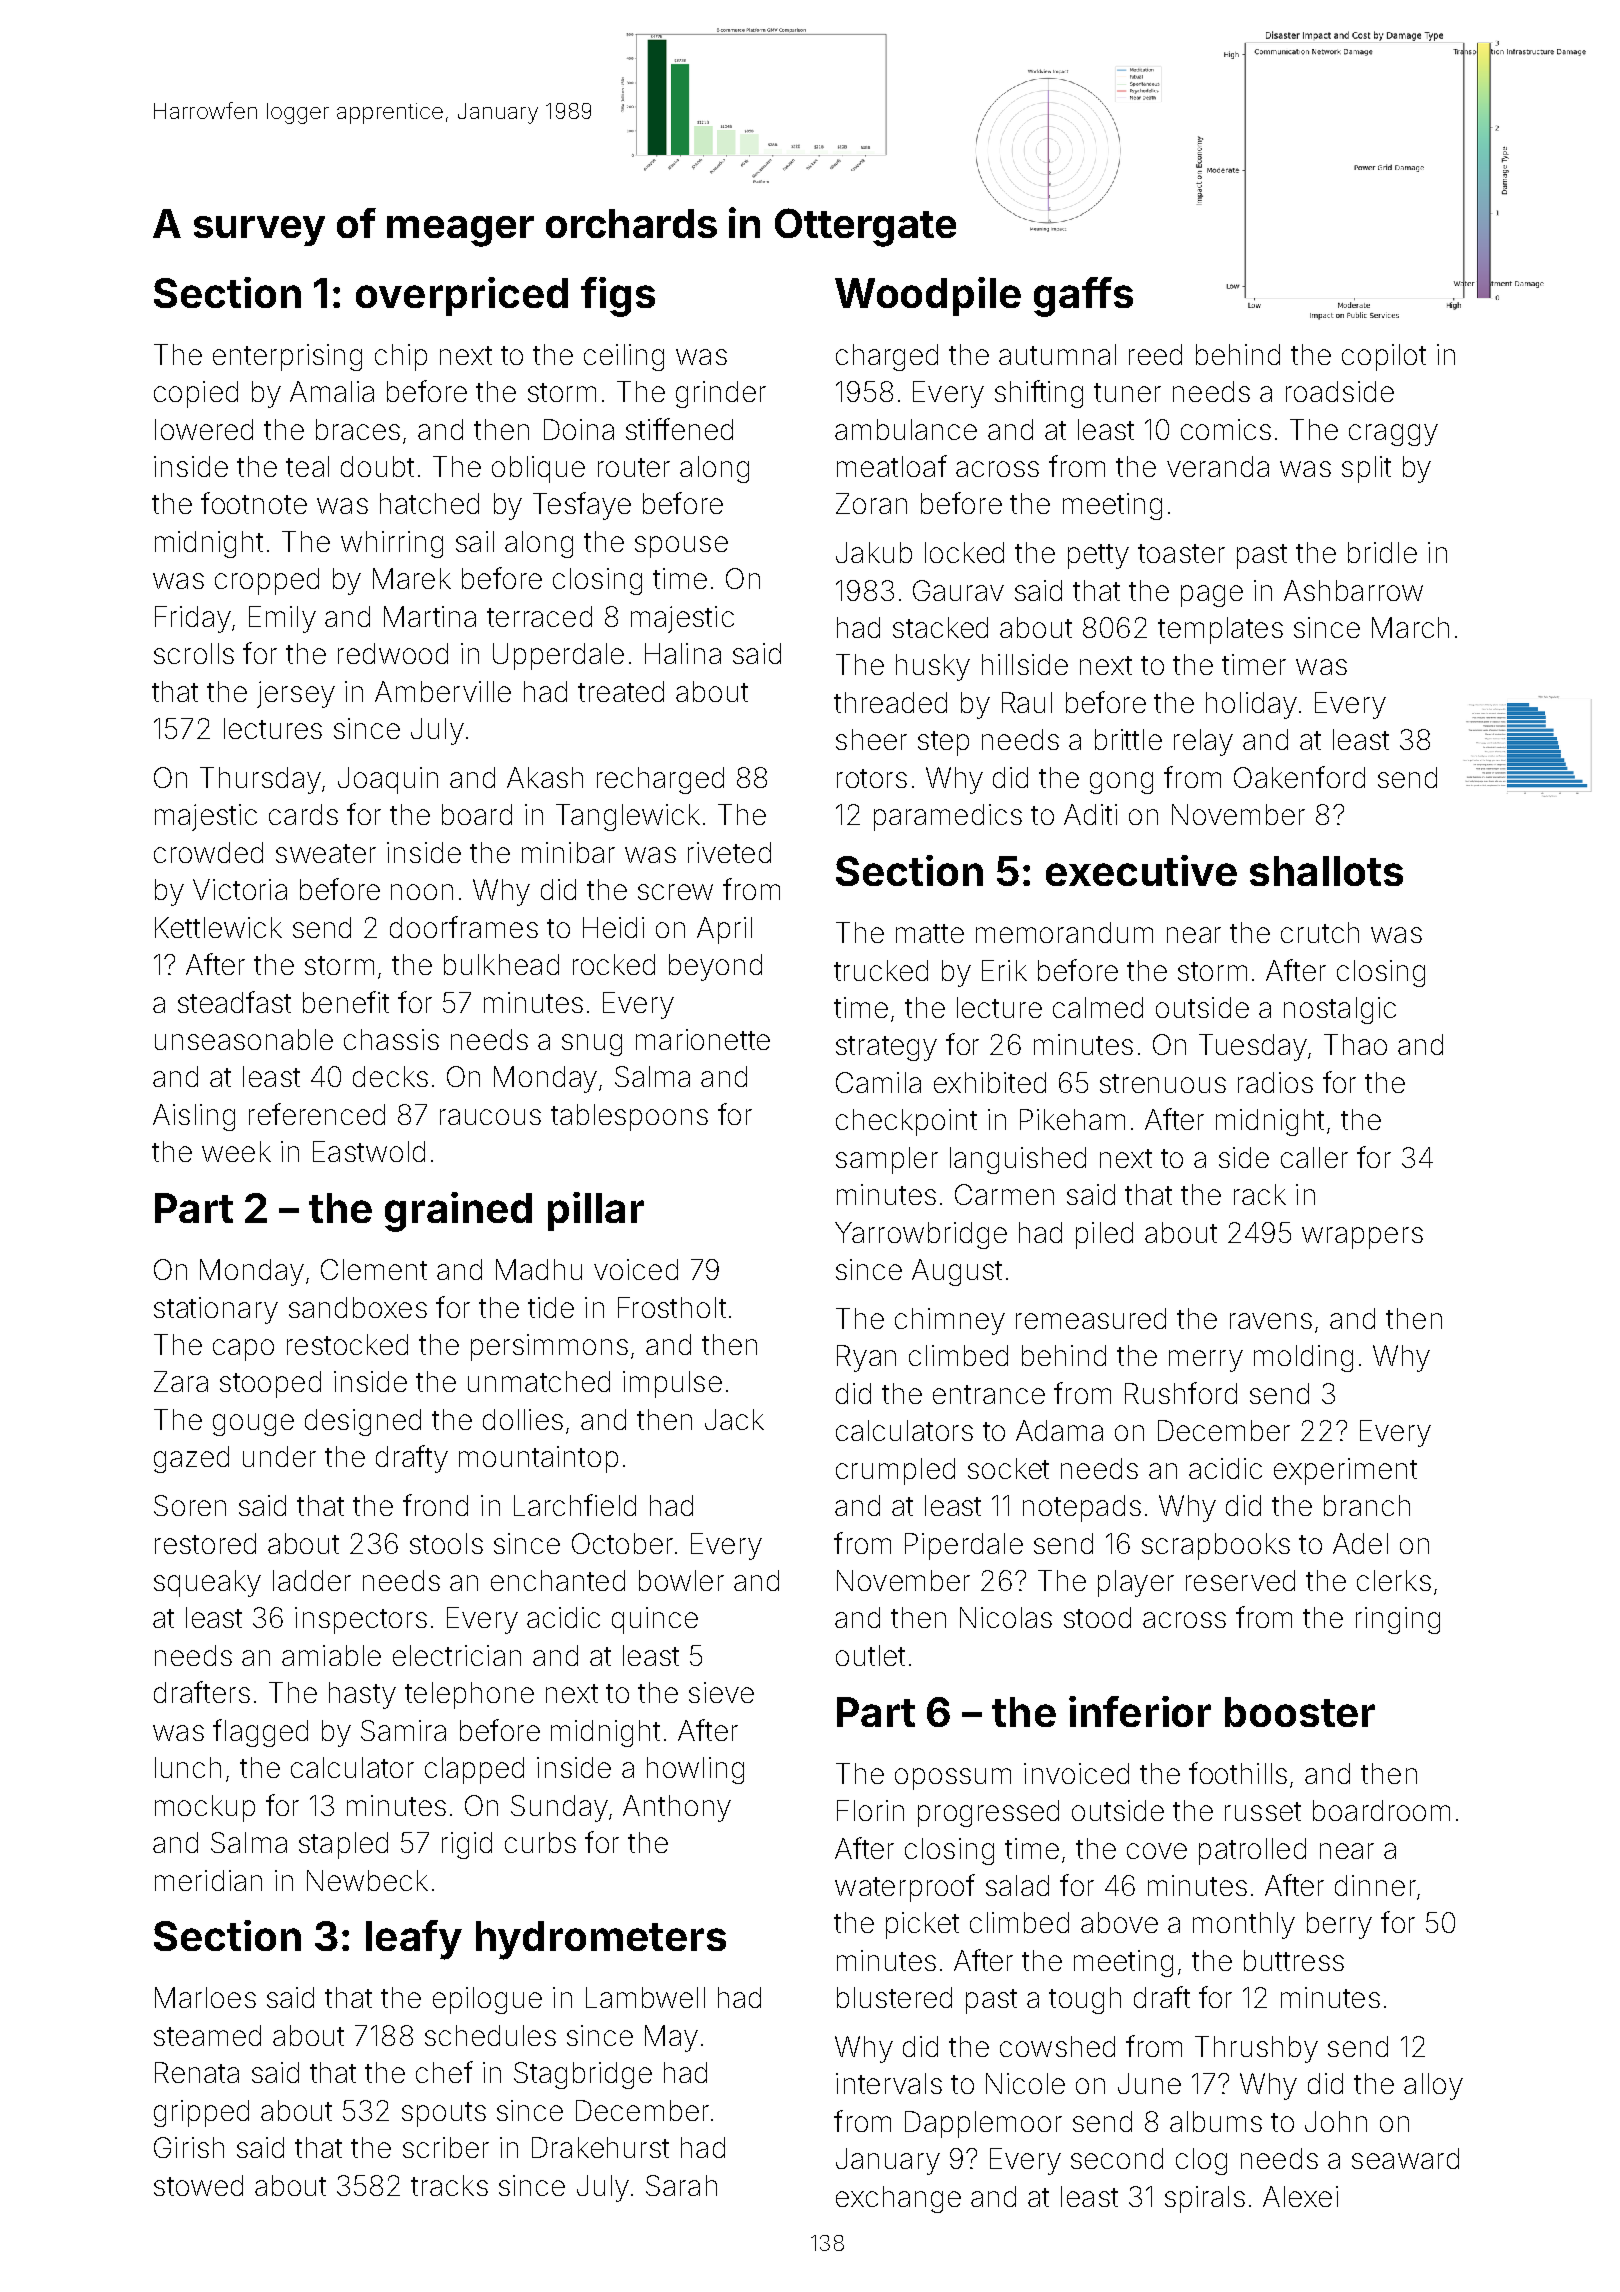 This image has width=1620, height=2292. What do you see at coordinates (204, 429) in the image?
I see `lowered` at bounding box center [204, 429].
